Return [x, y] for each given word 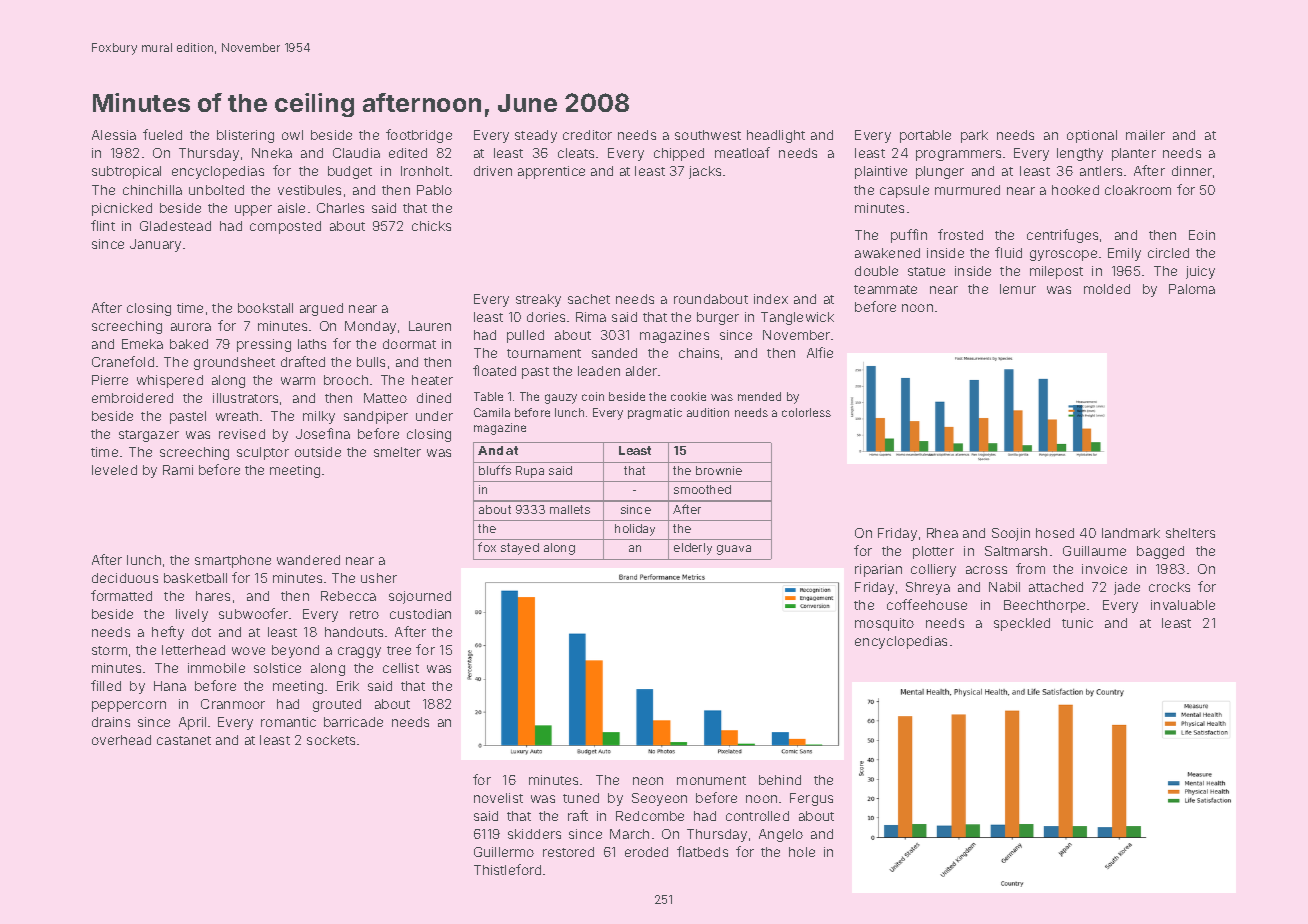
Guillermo [504, 852]
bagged [1160, 552]
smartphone [233, 561]
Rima [591, 317]
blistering [245, 136]
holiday [635, 530]
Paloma [1192, 289]
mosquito [884, 624]
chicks [431, 226]
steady [536, 136]
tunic [1077, 623]
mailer [1145, 135]
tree [399, 650]
